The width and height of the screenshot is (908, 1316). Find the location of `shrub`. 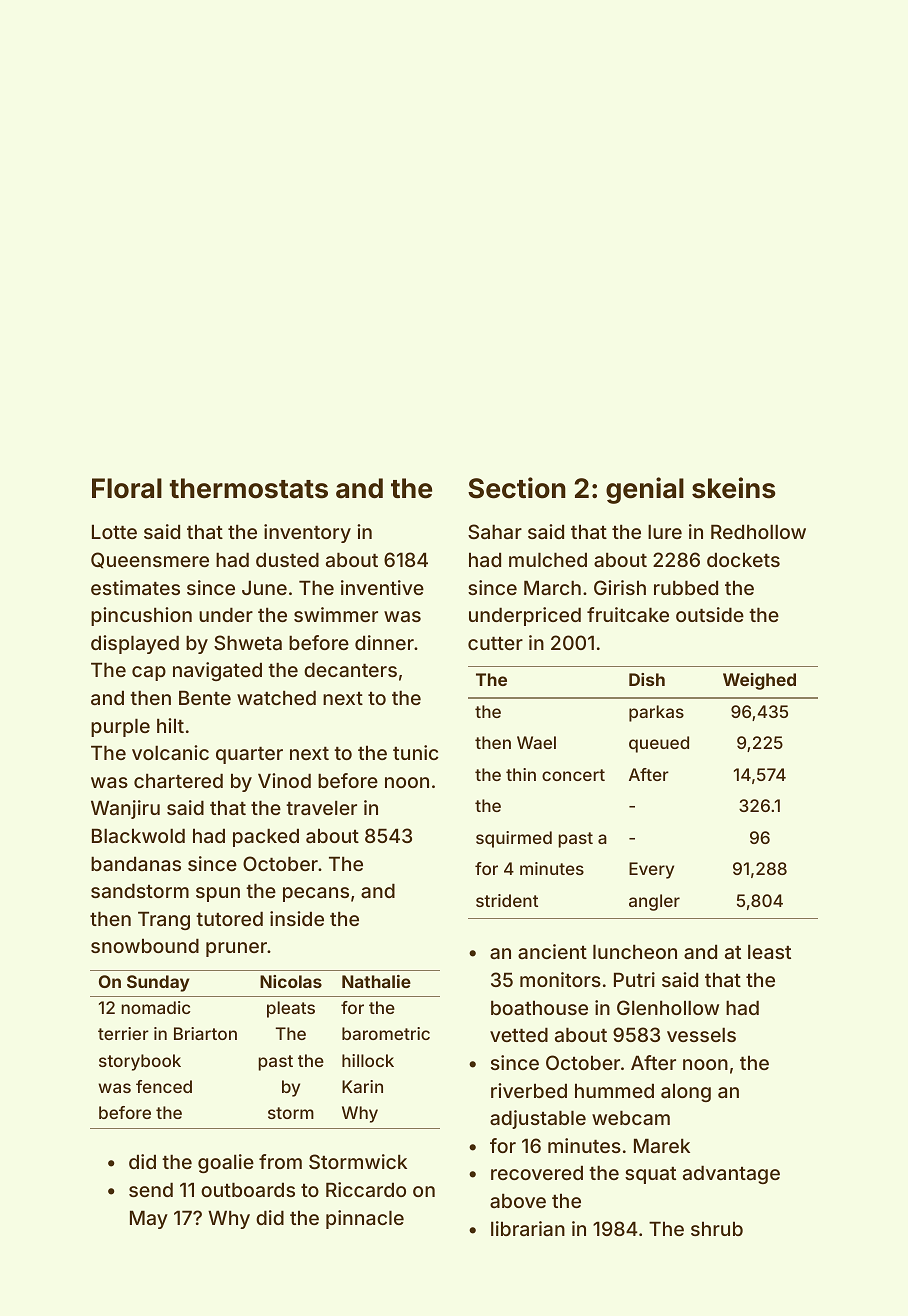

shrub is located at coordinates (717, 1228).
